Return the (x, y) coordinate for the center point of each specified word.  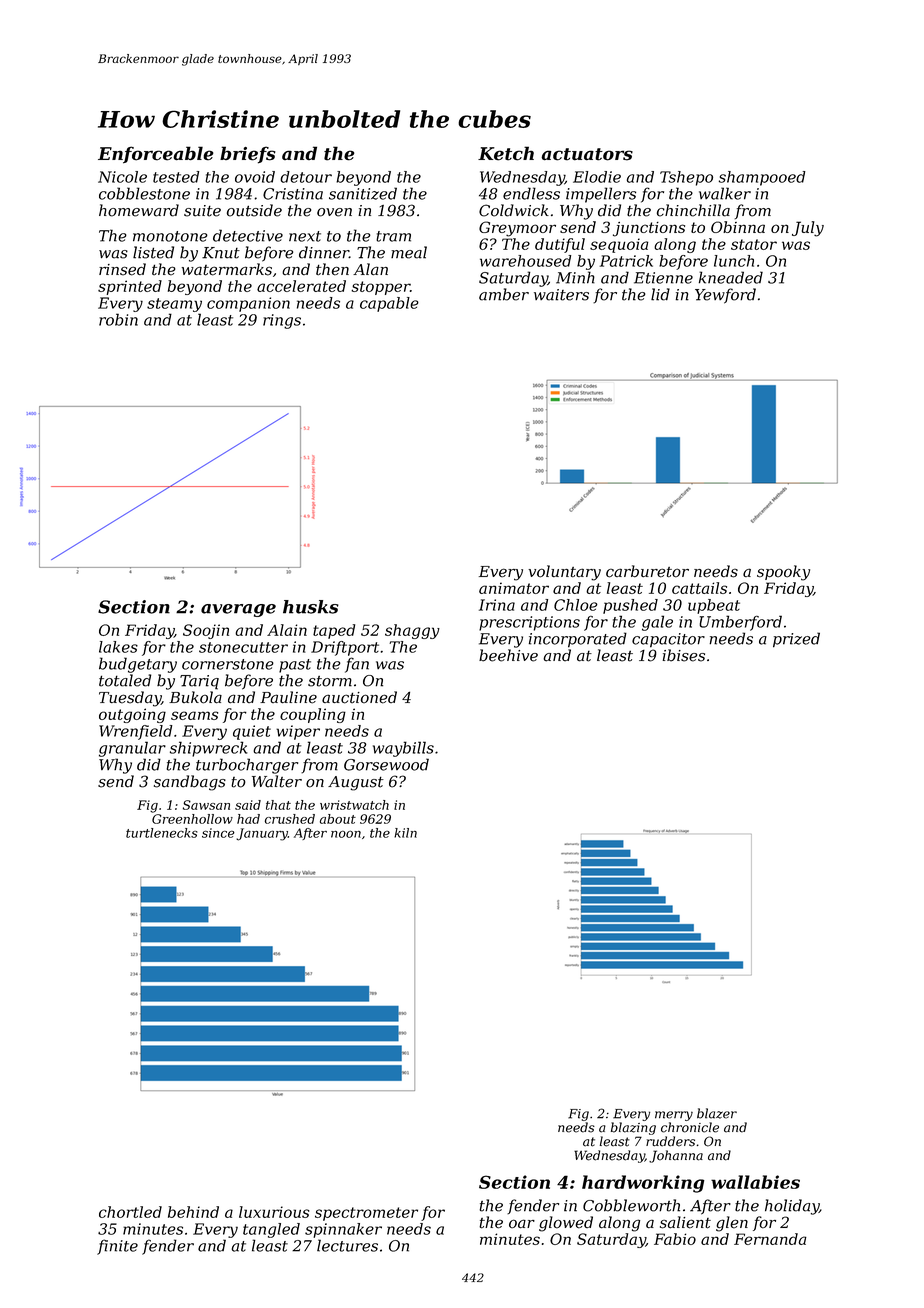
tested (176, 177)
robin (118, 319)
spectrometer (366, 1214)
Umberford (740, 623)
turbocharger (247, 766)
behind (193, 1212)
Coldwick (514, 210)
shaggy (412, 631)
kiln (405, 833)
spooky (783, 573)
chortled (130, 1212)
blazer (717, 1113)
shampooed (762, 178)
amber (504, 294)
